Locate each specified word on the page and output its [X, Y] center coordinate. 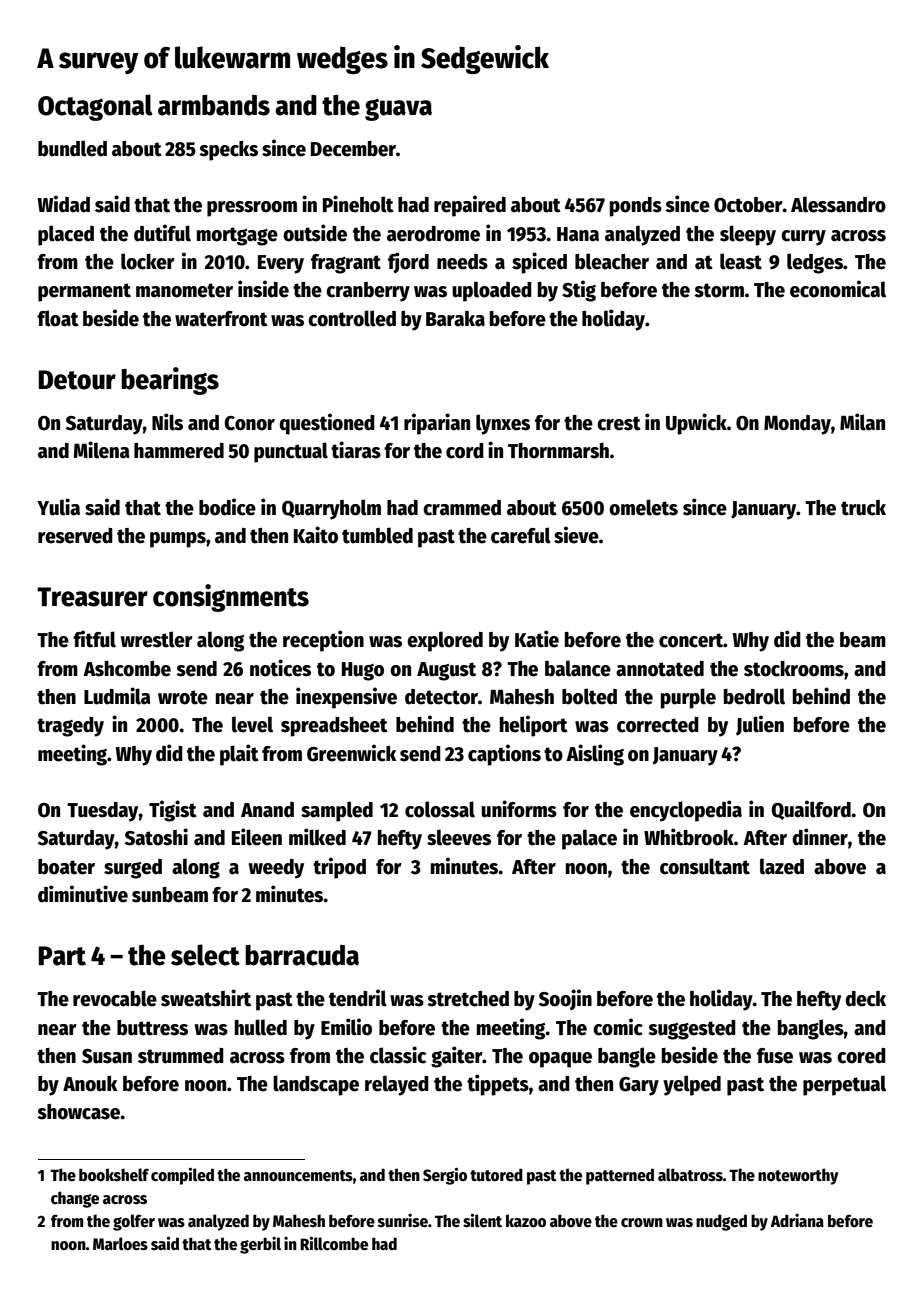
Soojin [565, 999]
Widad [63, 204]
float [58, 318]
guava [398, 109]
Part [62, 956]
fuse [775, 1056]
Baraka [455, 319]
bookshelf [114, 1174]
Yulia [58, 507]
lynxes [503, 424]
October [748, 205]
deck [865, 999]
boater [66, 867]
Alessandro [838, 204]
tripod [339, 868]
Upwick [696, 424]
